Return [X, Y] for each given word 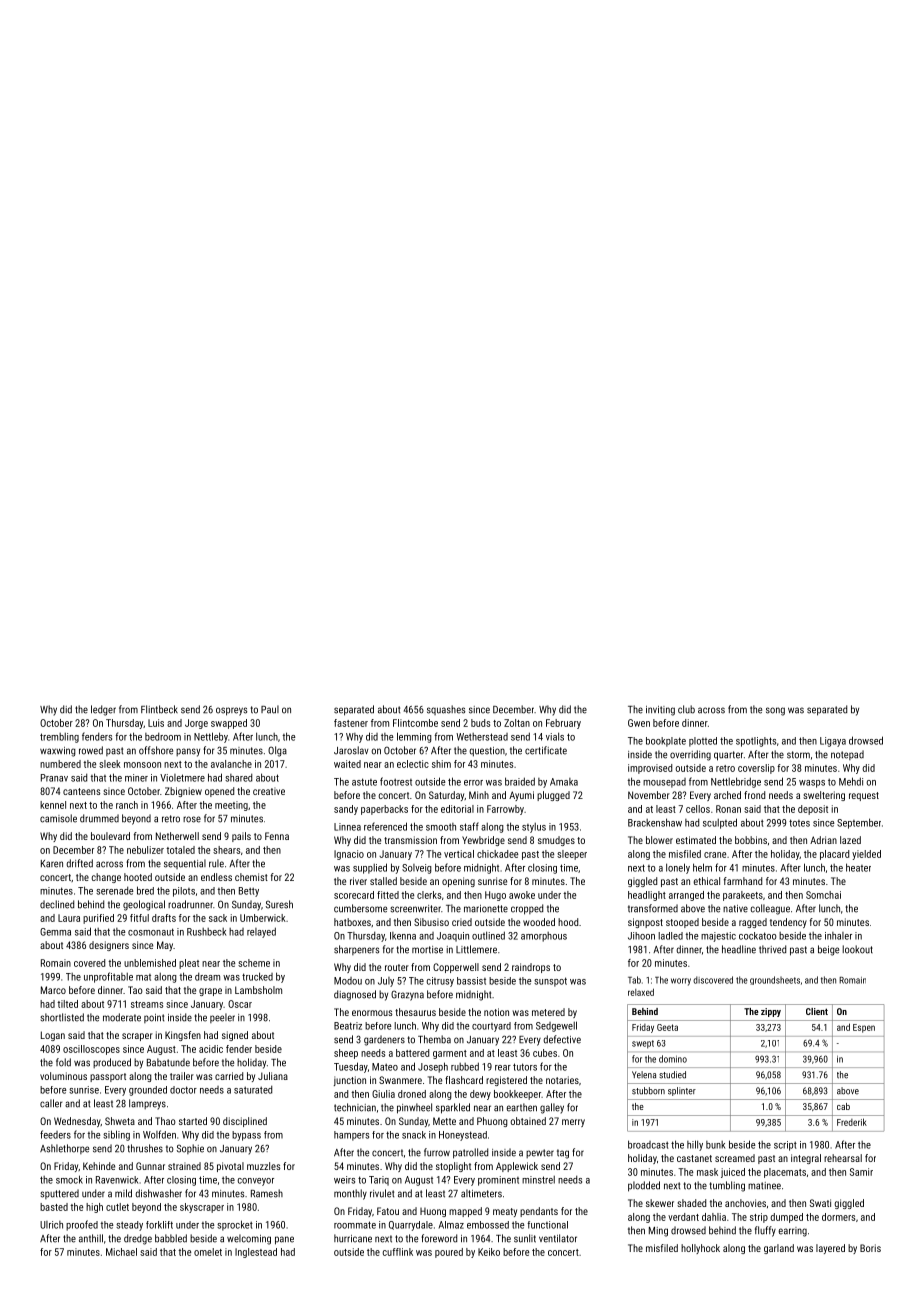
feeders [55, 1134]
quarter [728, 756]
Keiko [489, 1252]
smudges [556, 841]
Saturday [446, 796]
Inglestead [256, 1253]
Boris [870, 1248]
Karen [52, 864]
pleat [189, 964]
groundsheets [775, 980]
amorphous [544, 937]
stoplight [453, 1167]
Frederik [852, 1122]
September [859, 823]
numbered [60, 764]
